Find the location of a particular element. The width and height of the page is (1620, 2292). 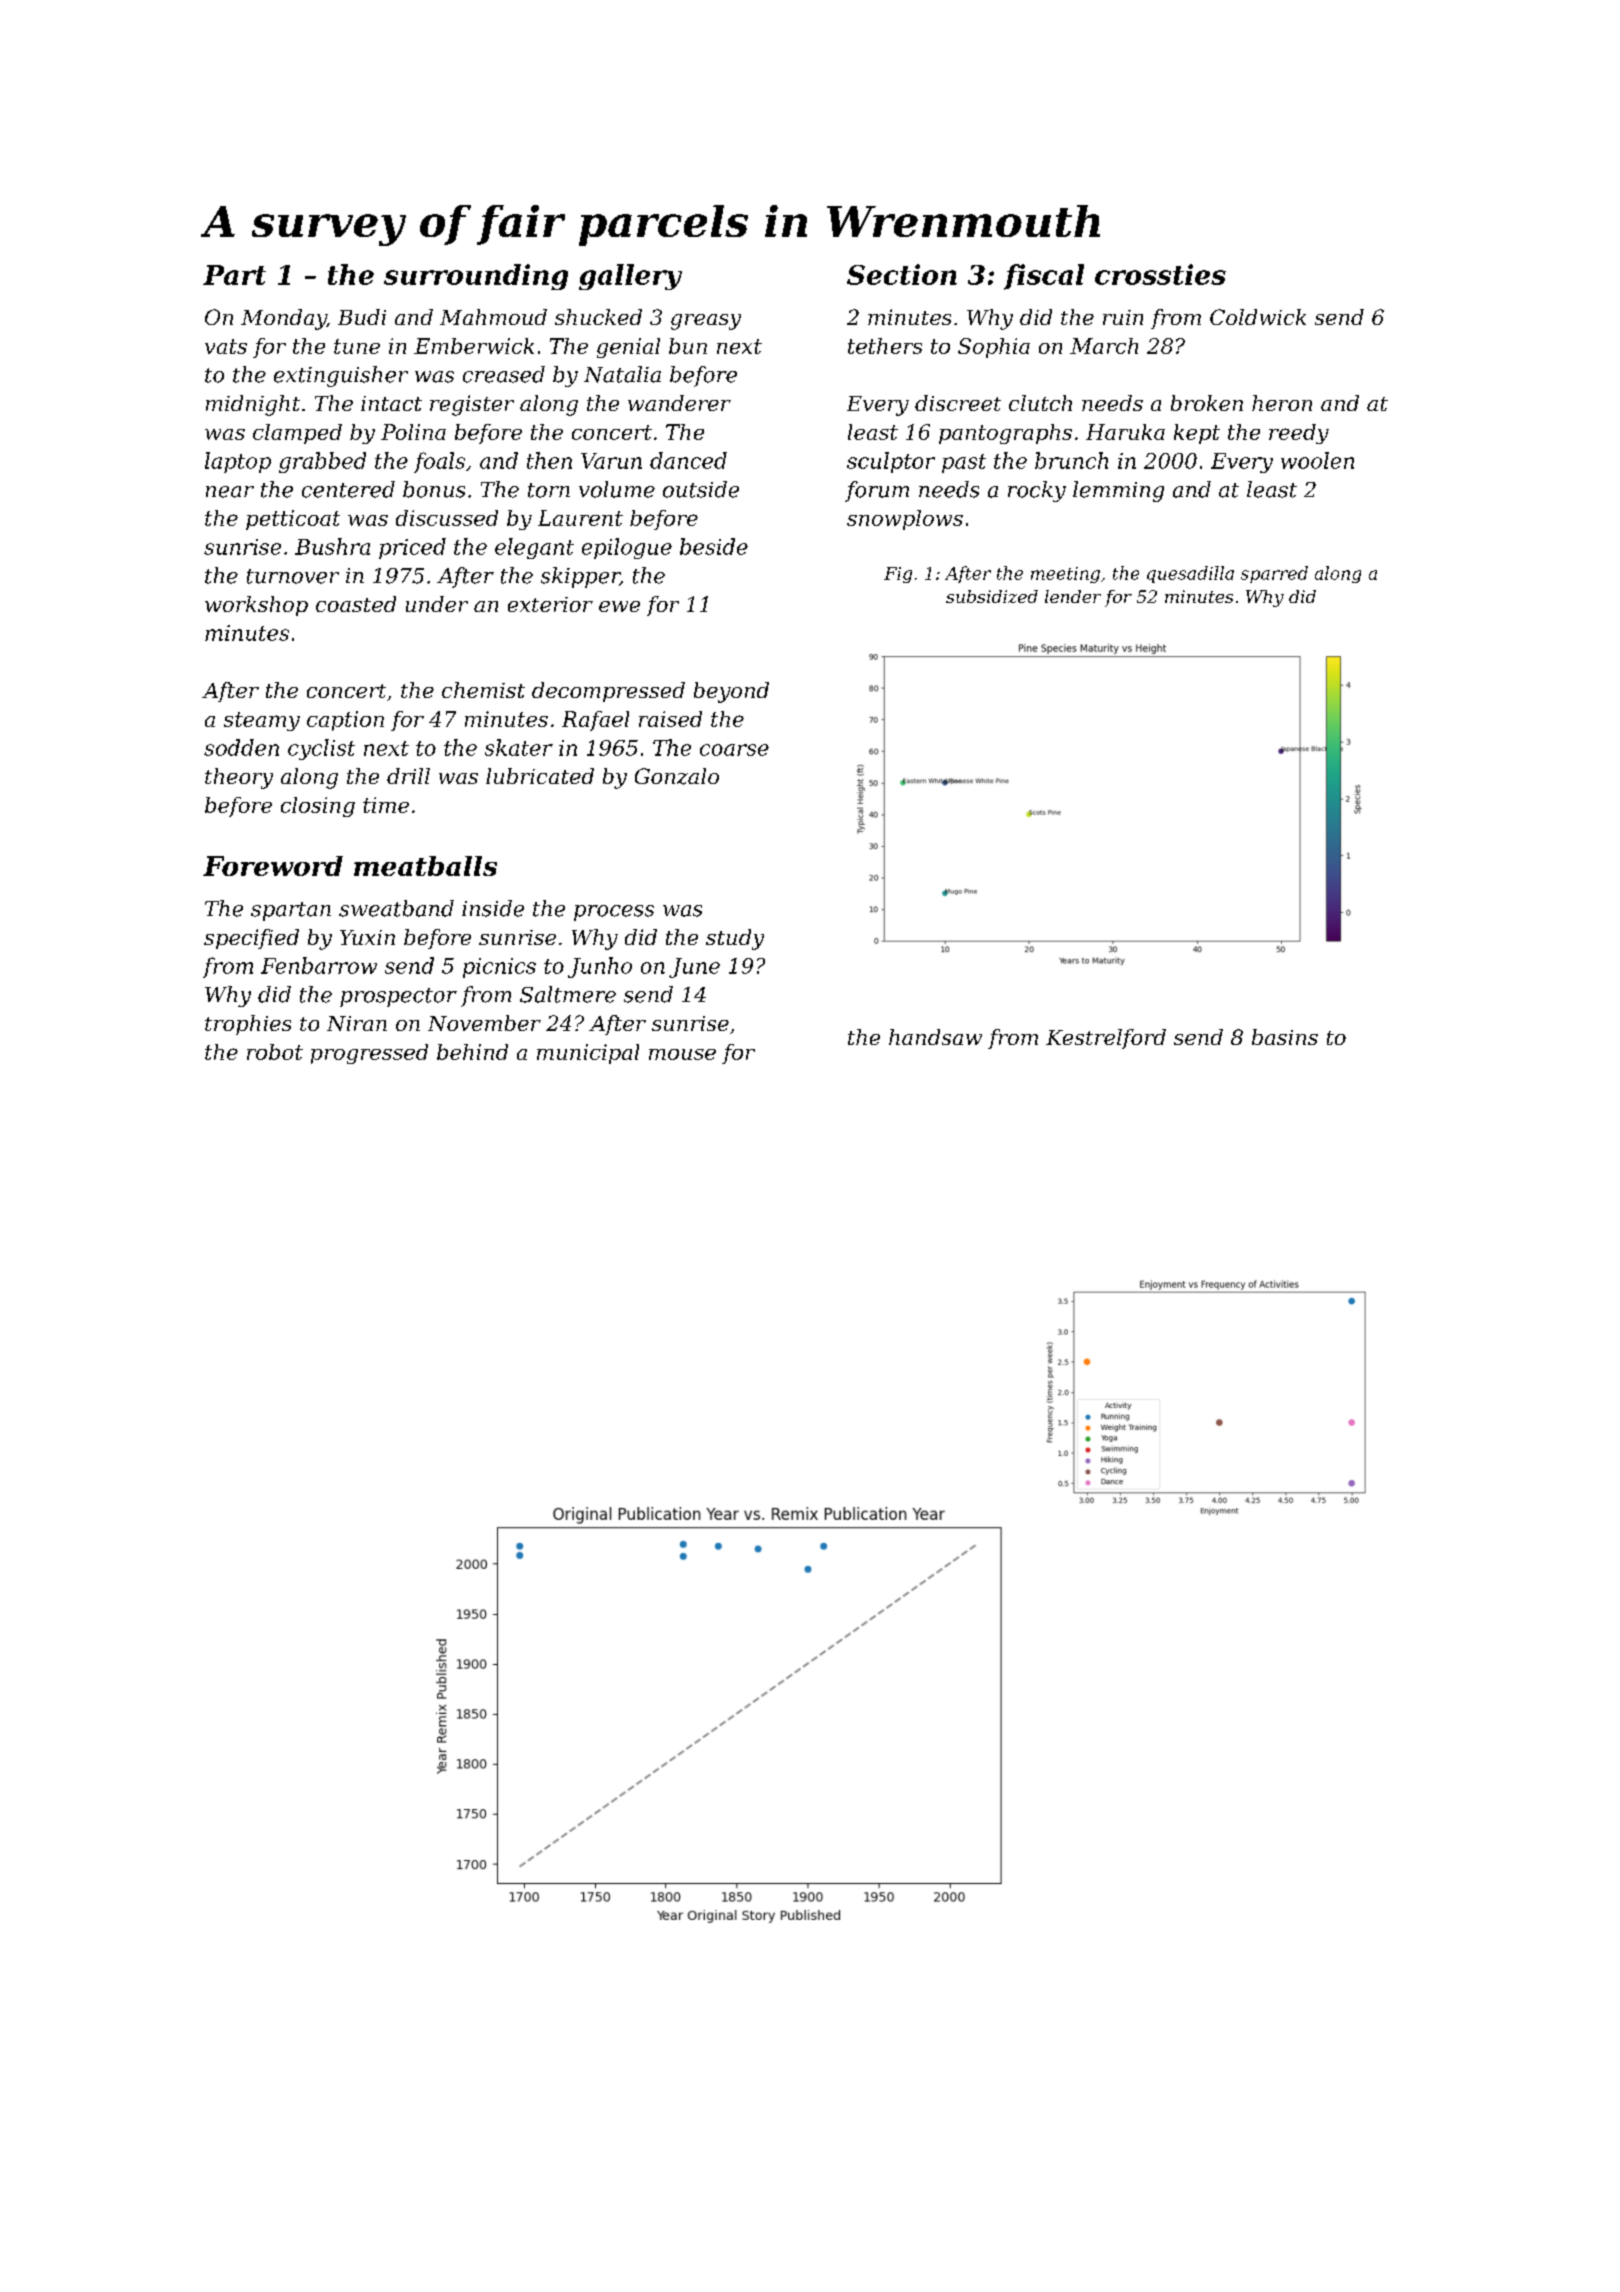

tethers is located at coordinates (885, 346).
